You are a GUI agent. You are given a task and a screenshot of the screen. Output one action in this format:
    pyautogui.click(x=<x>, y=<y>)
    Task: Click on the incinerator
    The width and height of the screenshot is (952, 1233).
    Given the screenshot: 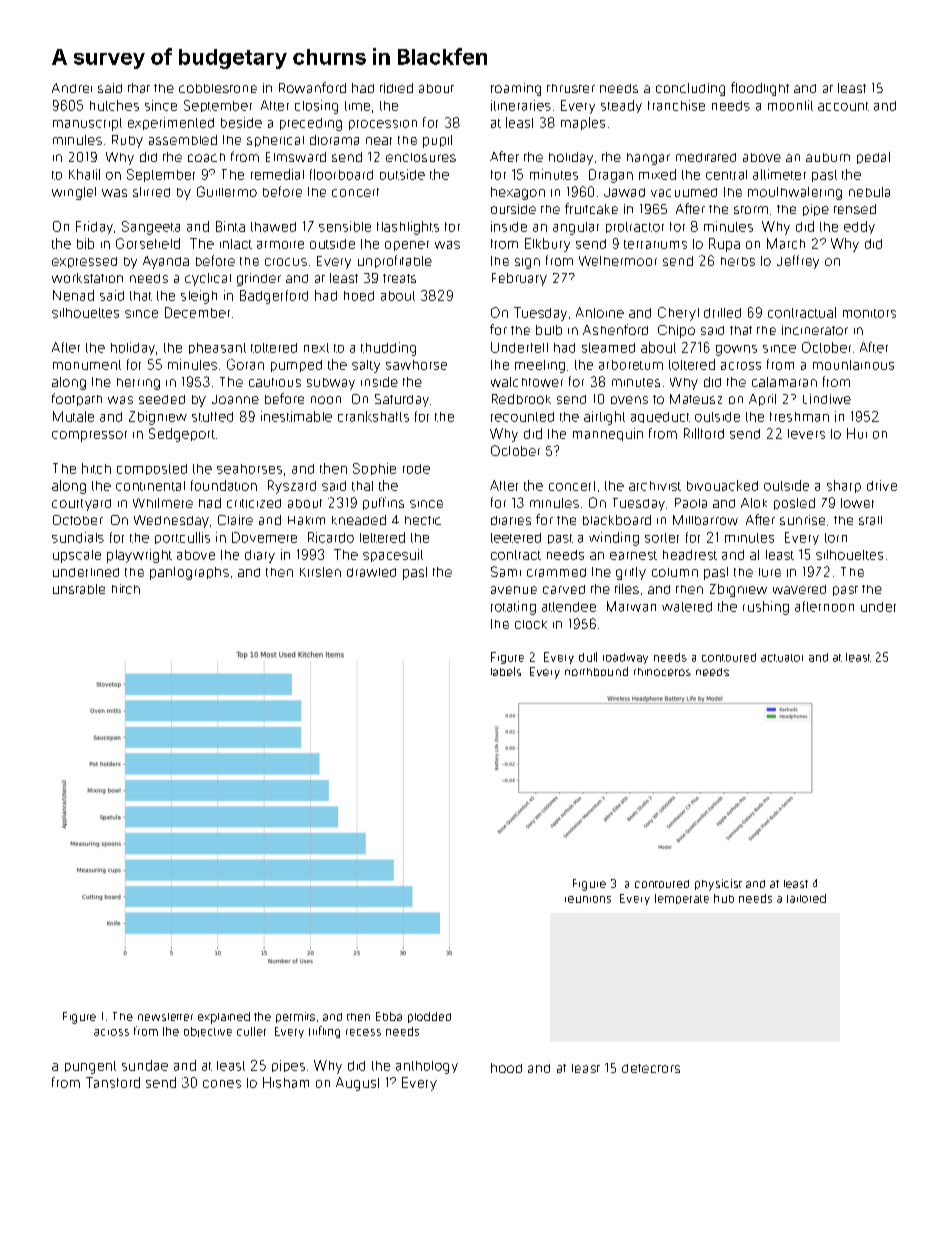 What is the action you would take?
    pyautogui.click(x=815, y=330)
